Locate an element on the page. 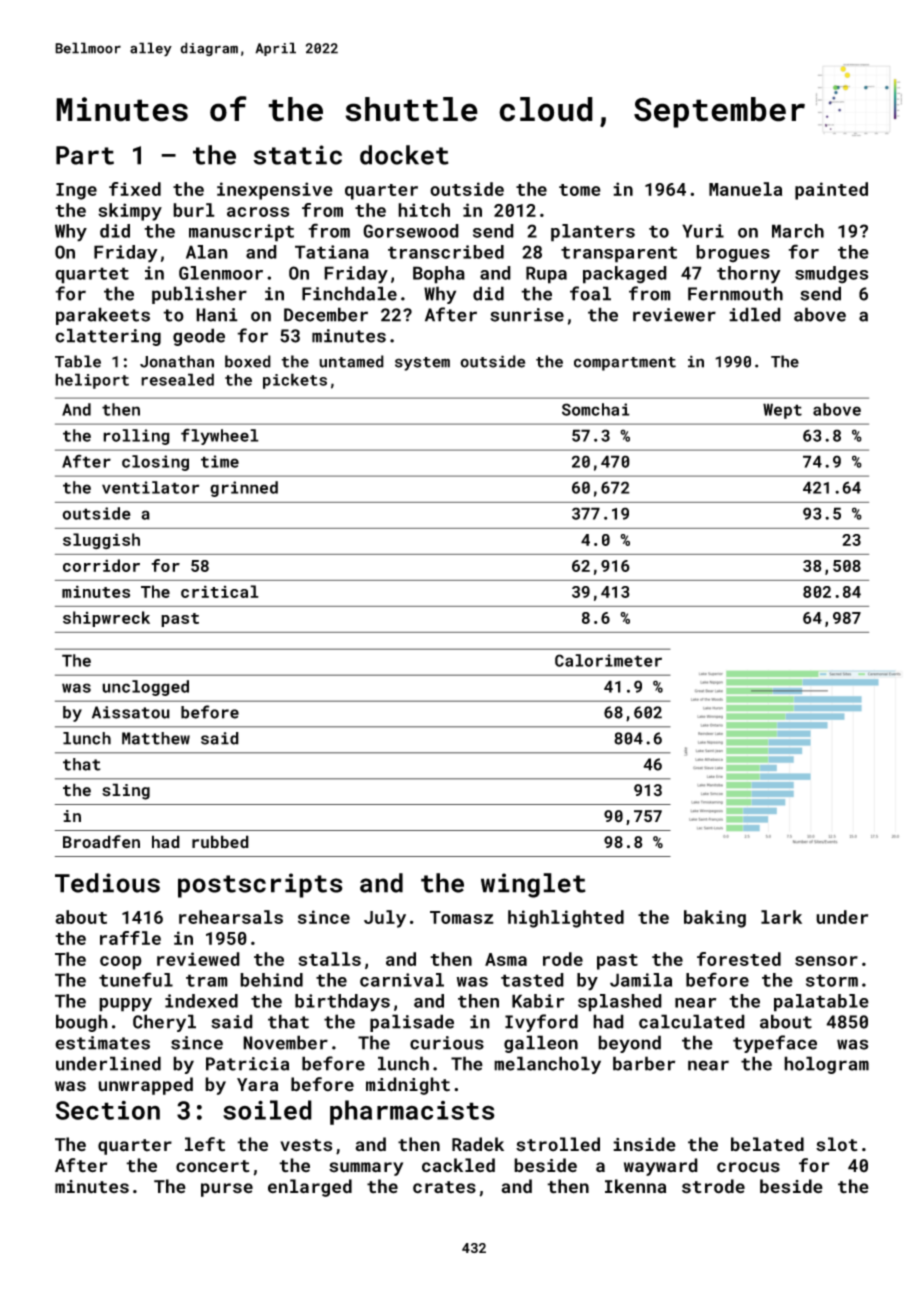 The image size is (924, 1308). Somchai is located at coordinates (596, 409).
